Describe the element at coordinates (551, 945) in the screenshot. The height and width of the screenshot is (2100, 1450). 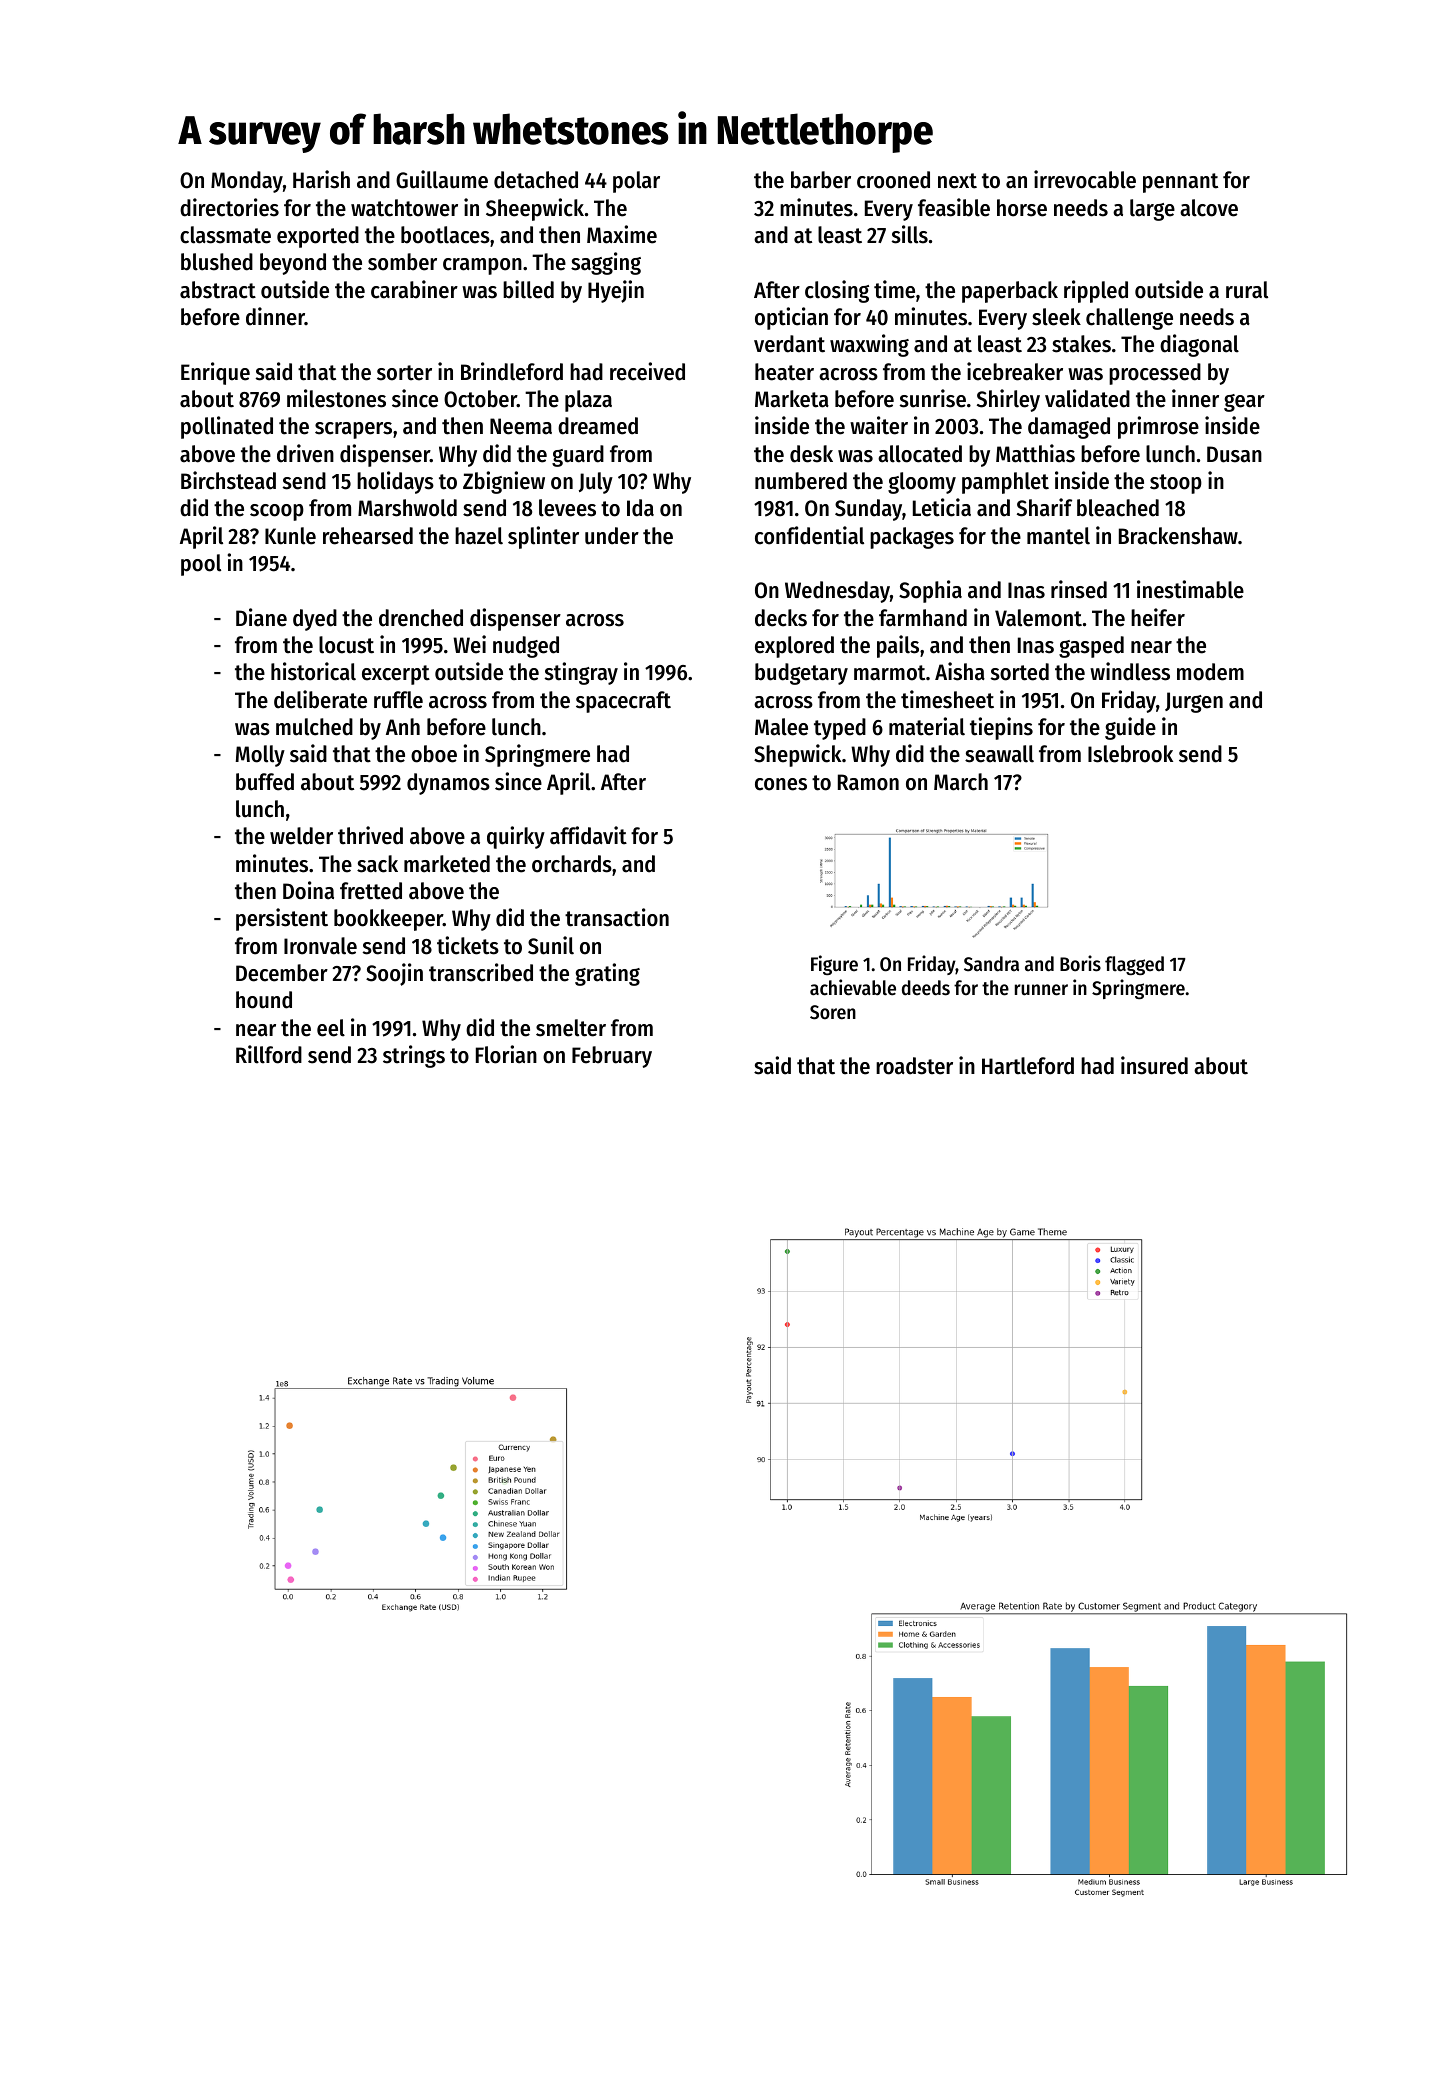
I see `Sunil` at that location.
